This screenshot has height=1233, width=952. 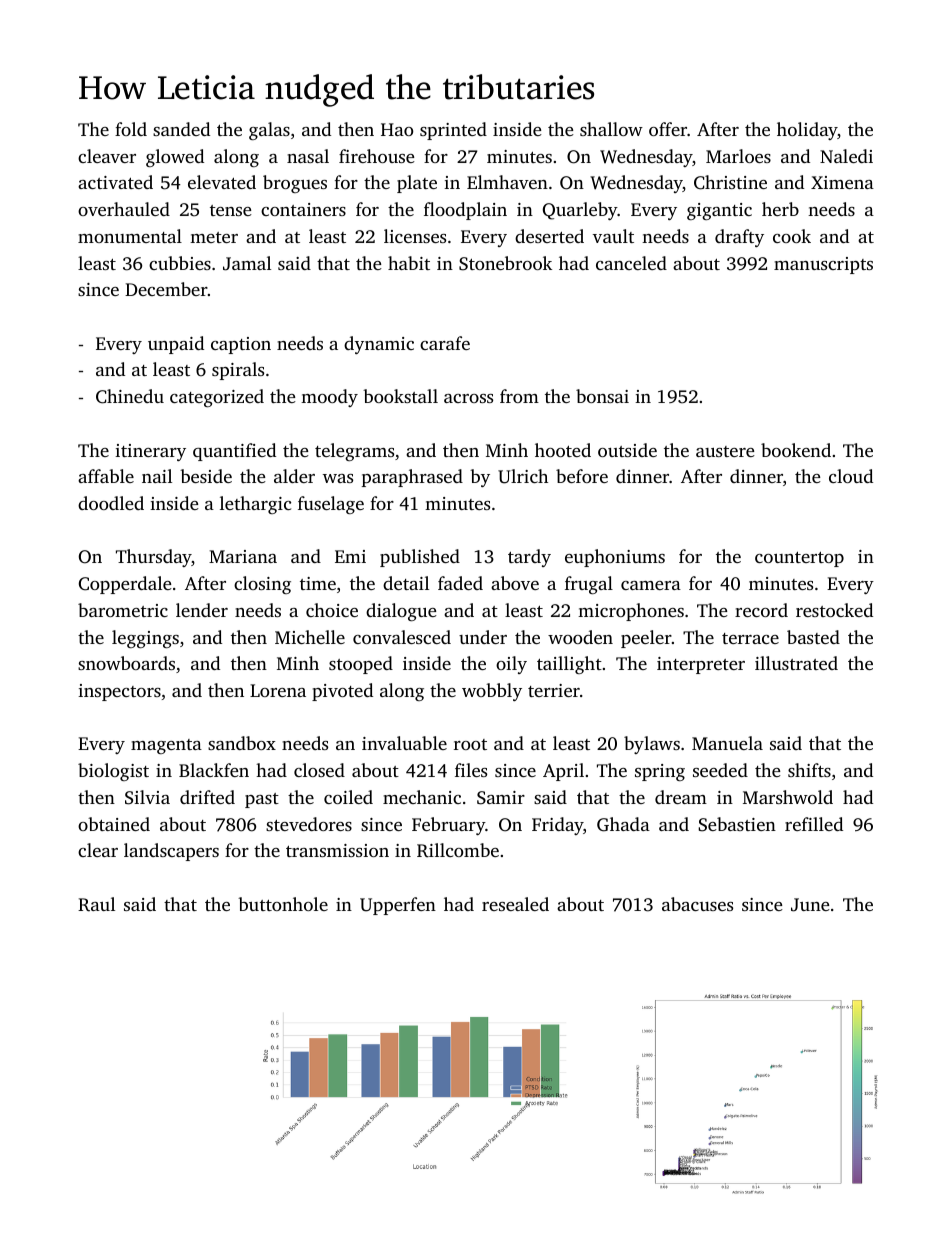 What do you see at coordinates (176, 345) in the screenshot?
I see `unpaid` at bounding box center [176, 345].
